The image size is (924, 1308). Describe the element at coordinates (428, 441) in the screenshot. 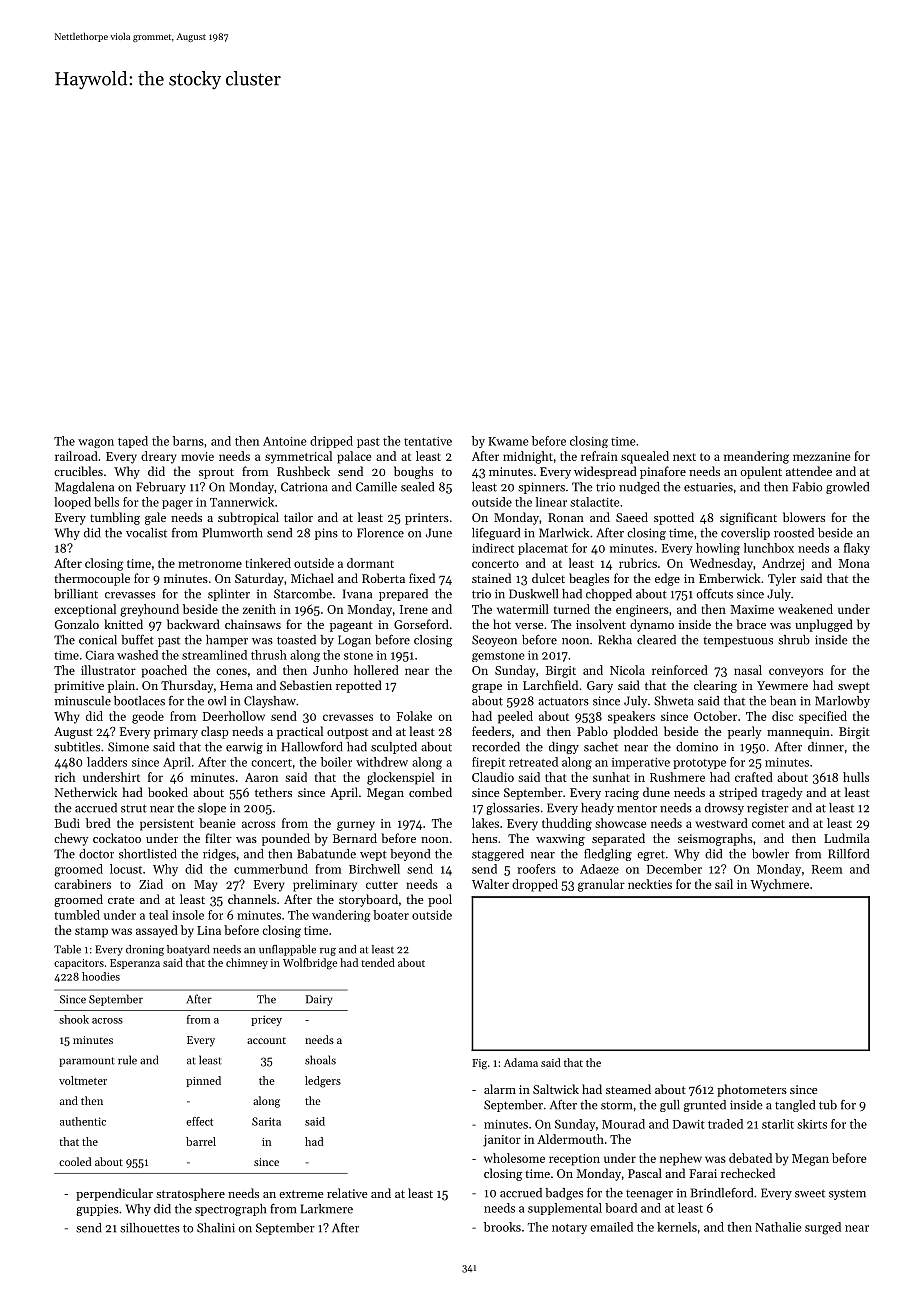

I see `tentative` at that location.
